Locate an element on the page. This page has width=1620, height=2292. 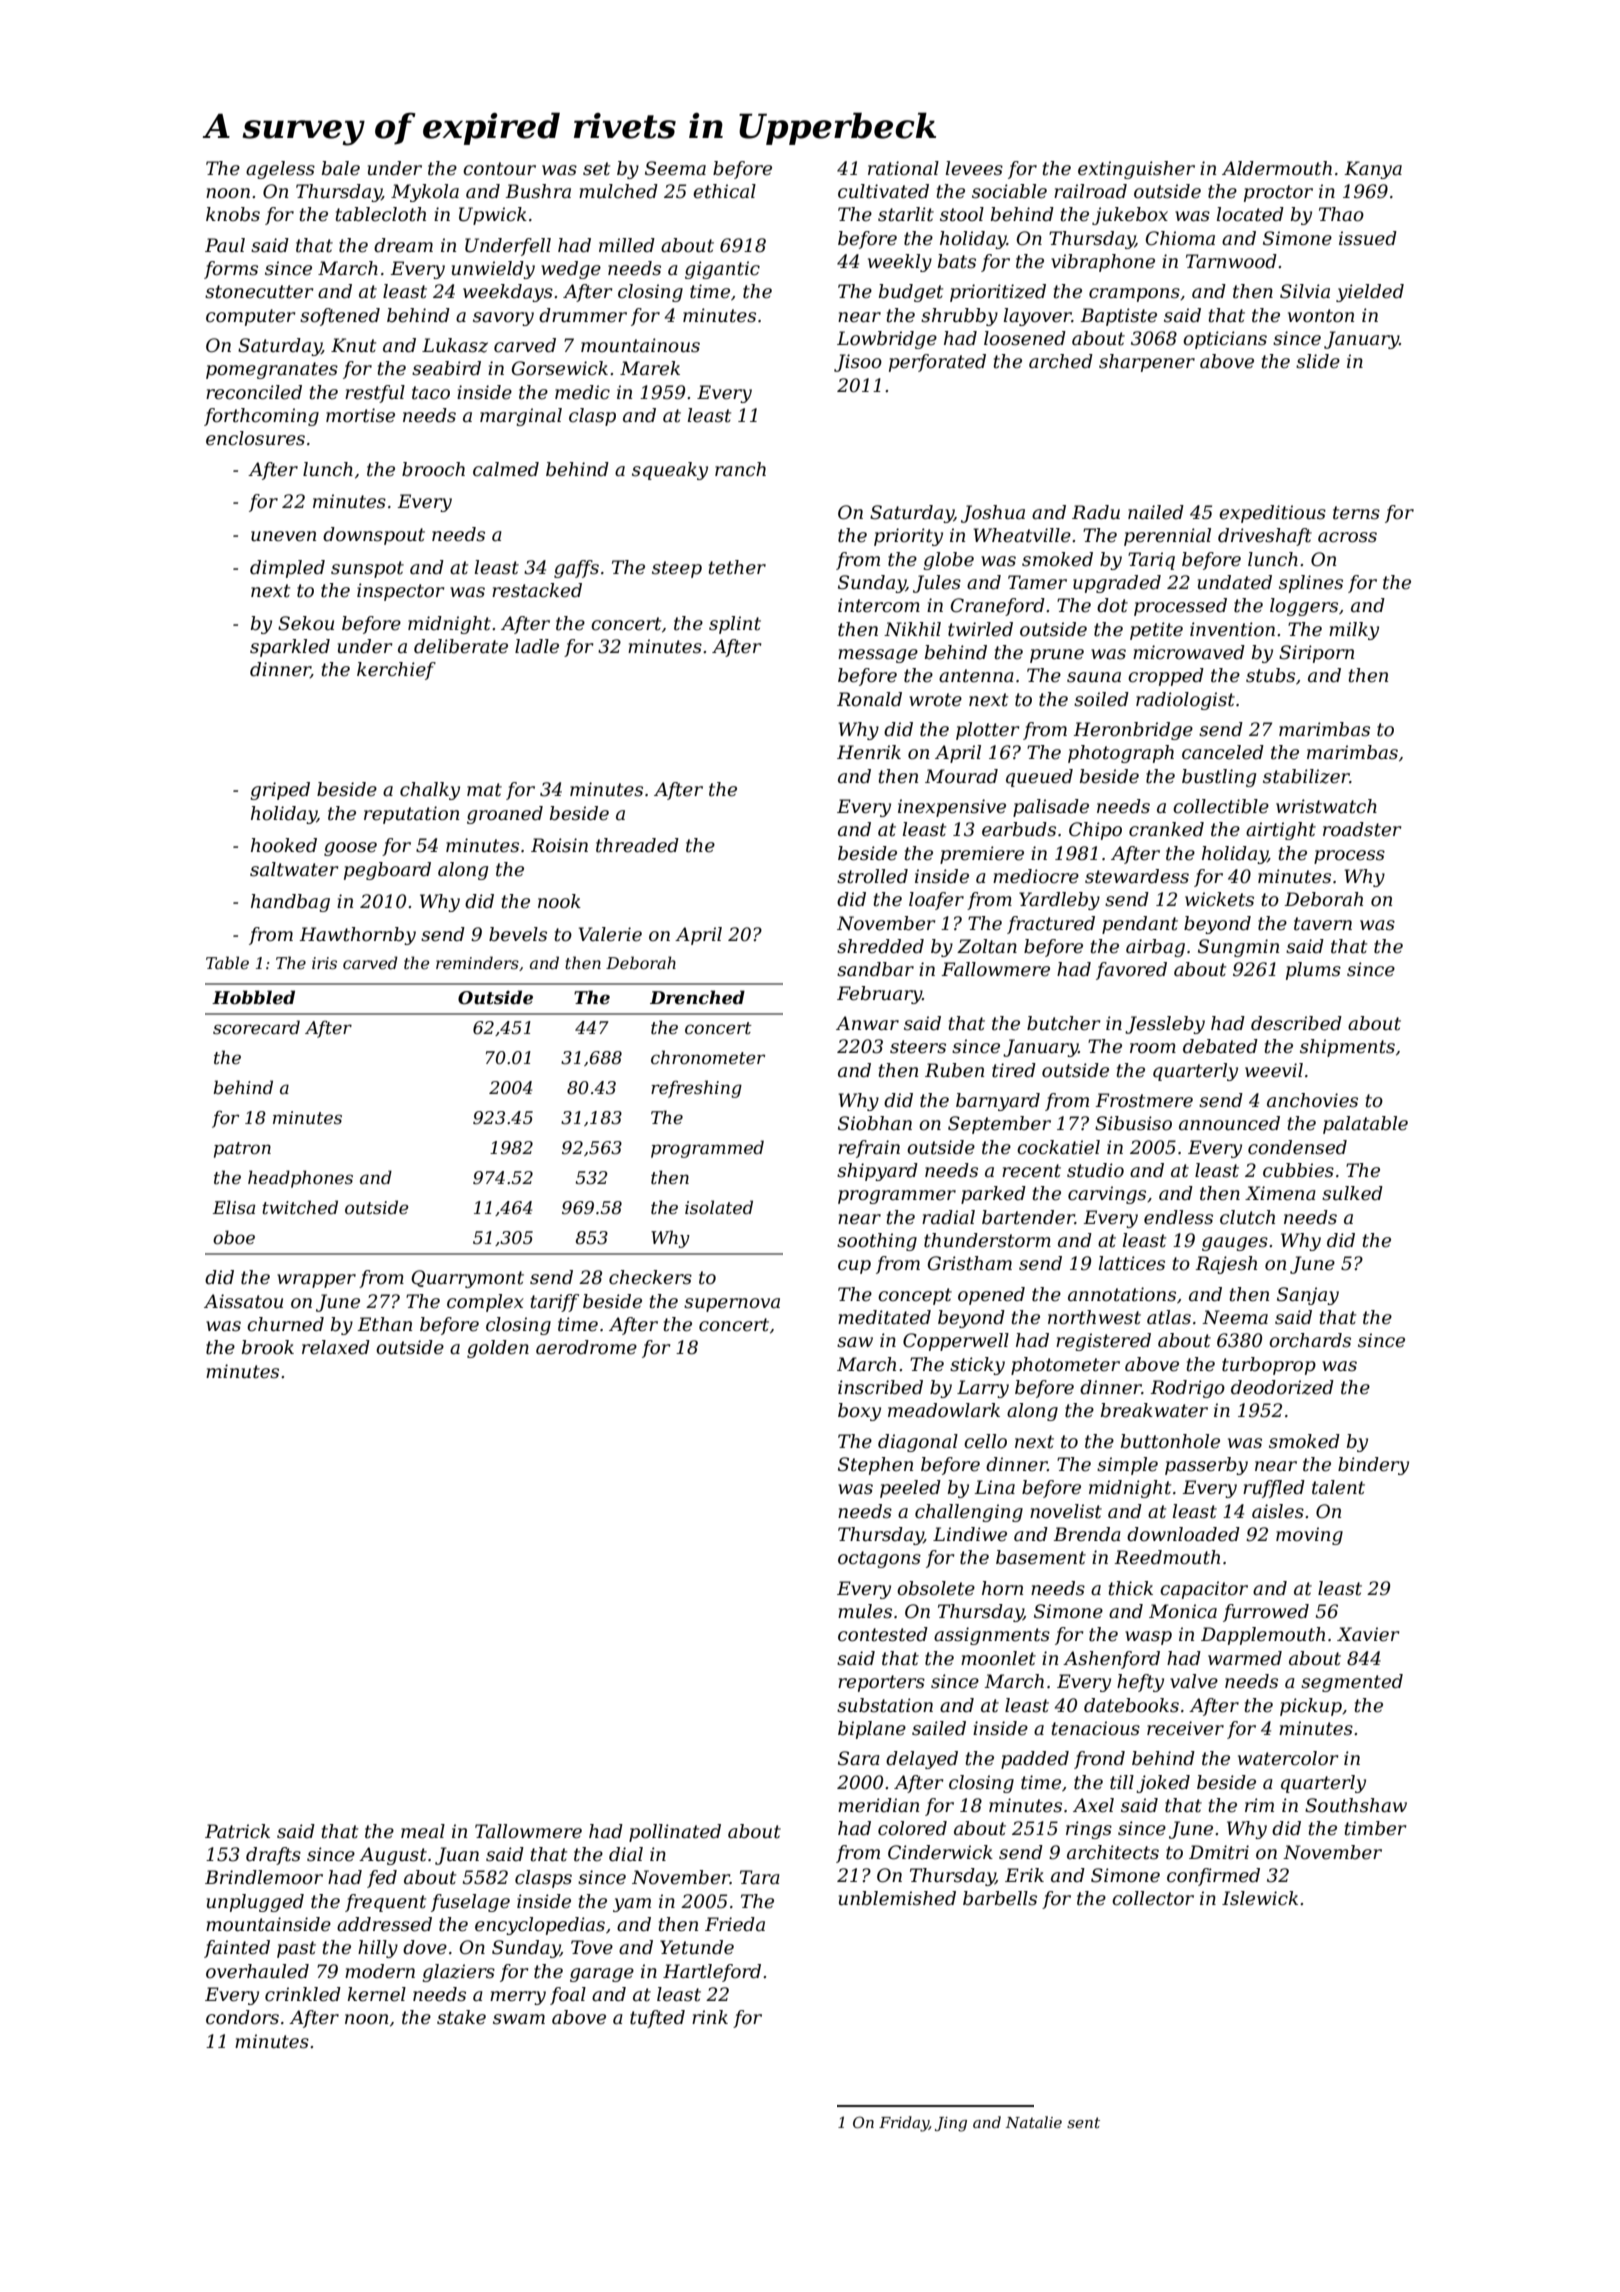
collector is located at coordinates (1153, 1898).
